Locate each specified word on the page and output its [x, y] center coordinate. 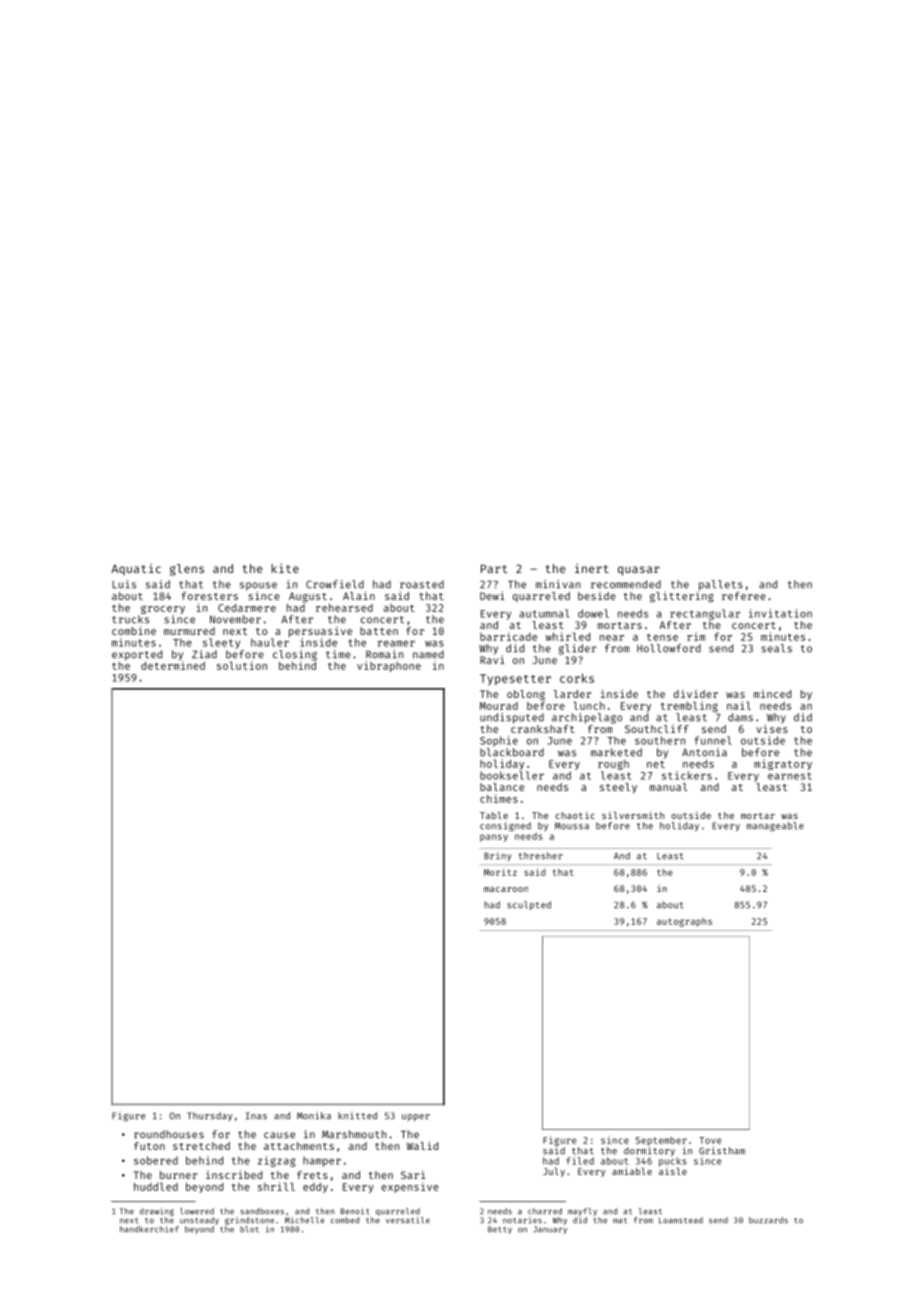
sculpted [529, 905]
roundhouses [169, 1134]
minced [772, 694]
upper [416, 1117]
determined [173, 665]
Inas [256, 1116]
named [428, 654]
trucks [130, 619]
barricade [508, 636]
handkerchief [149, 1229]
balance [502, 787]
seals [776, 648]
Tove [710, 1140]
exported [137, 655]
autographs [684, 922]
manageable [775, 827]
